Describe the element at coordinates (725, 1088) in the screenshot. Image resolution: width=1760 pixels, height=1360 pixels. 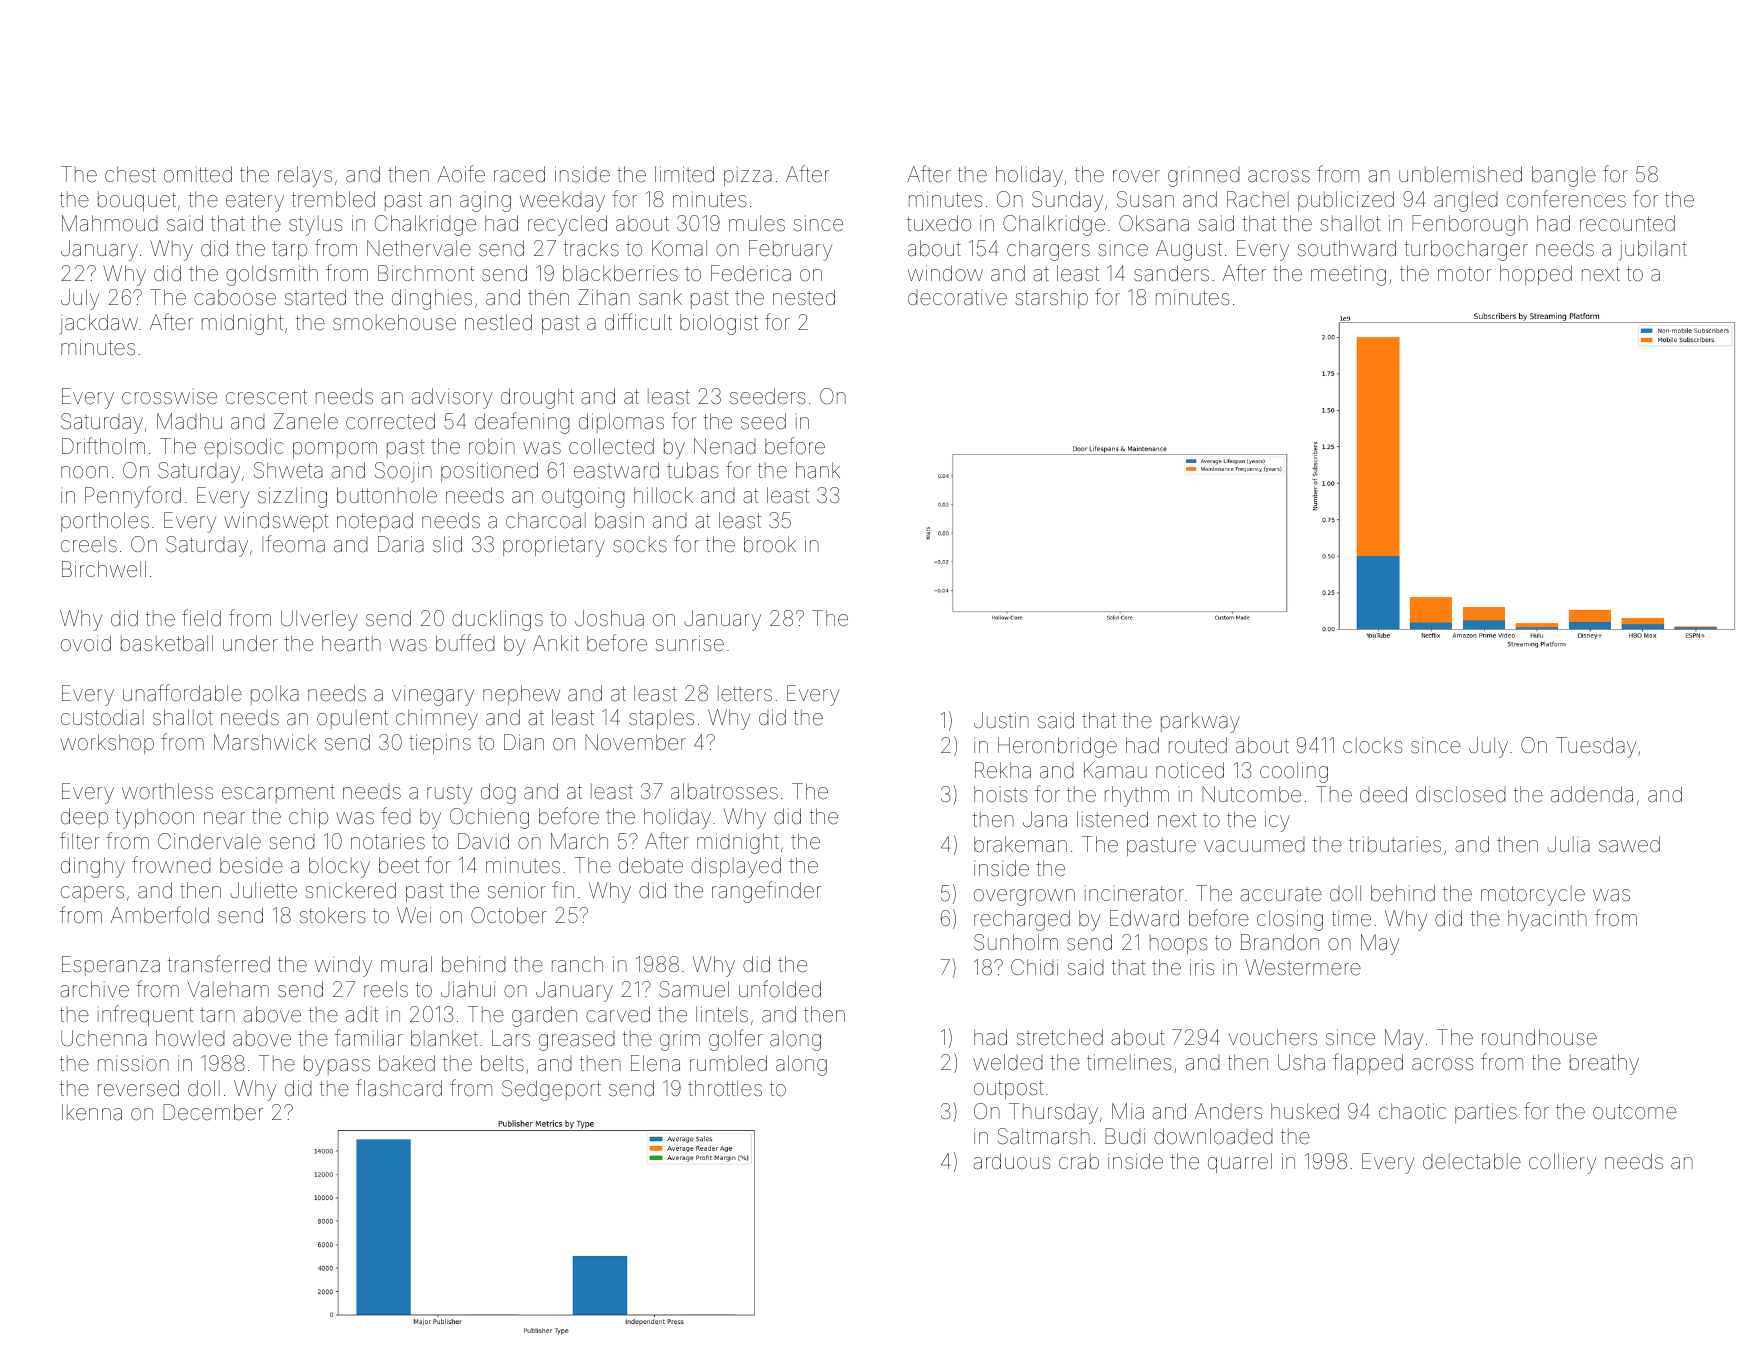
I see `throttles` at that location.
